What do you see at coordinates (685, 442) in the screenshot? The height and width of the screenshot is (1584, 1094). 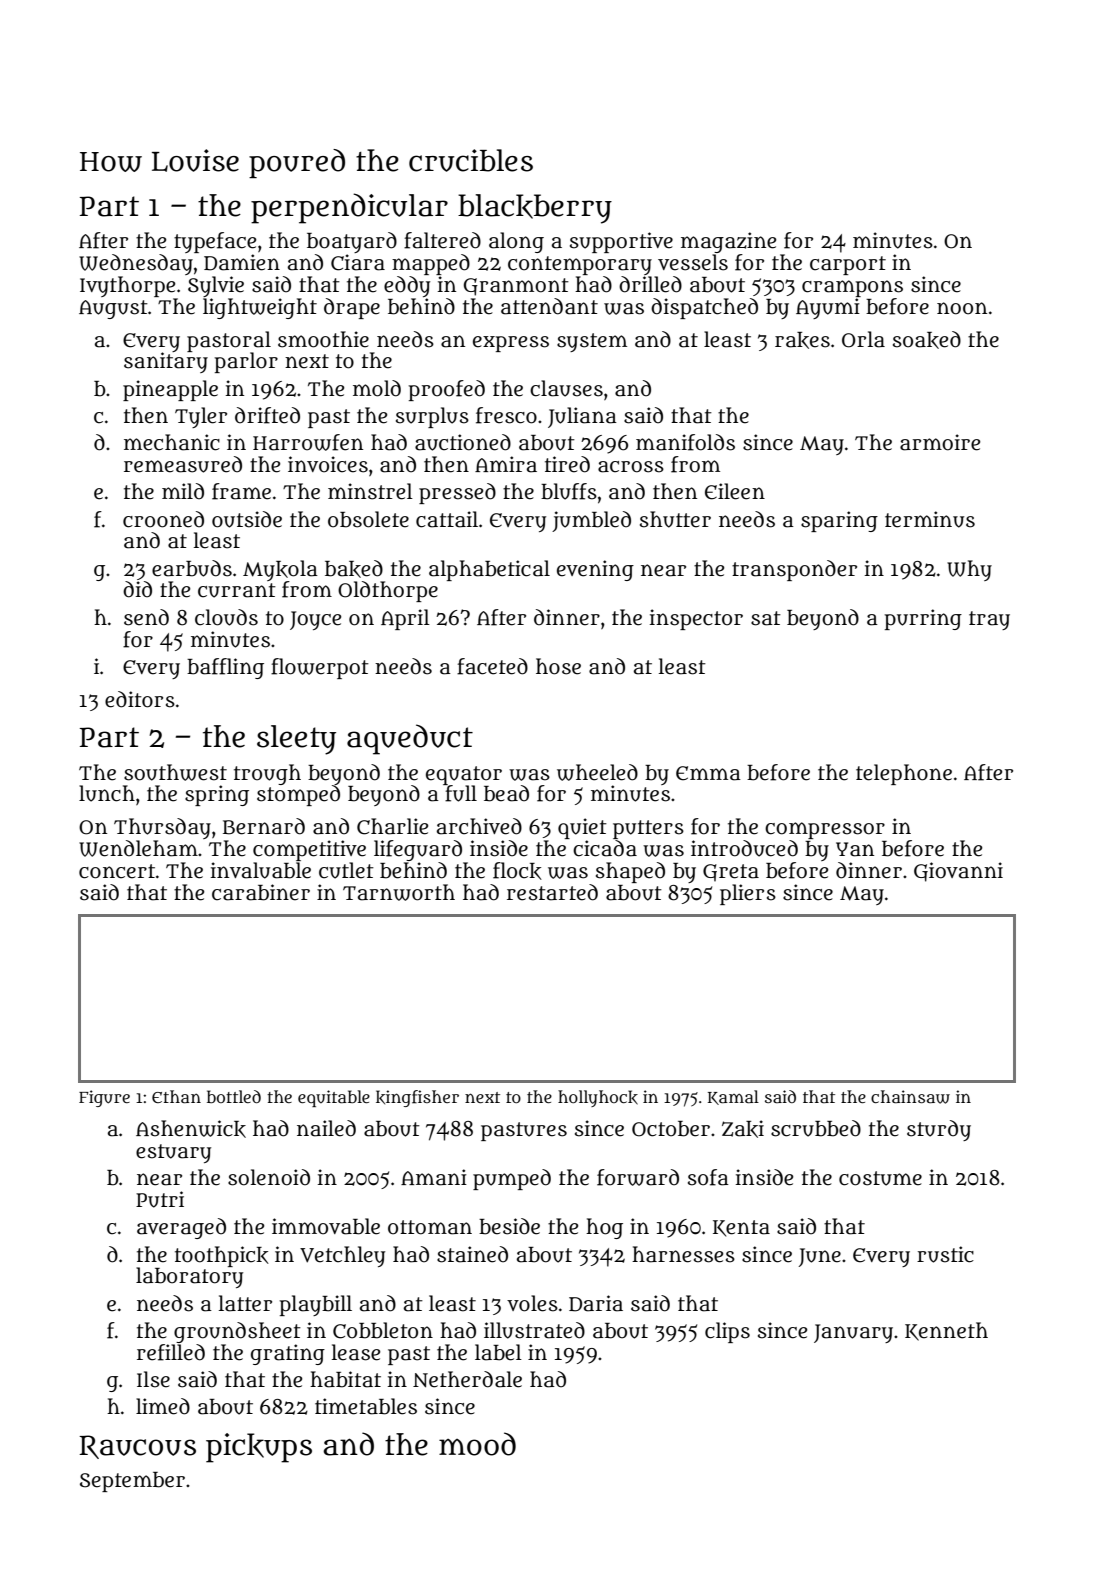 I see `manifolds` at bounding box center [685, 442].
